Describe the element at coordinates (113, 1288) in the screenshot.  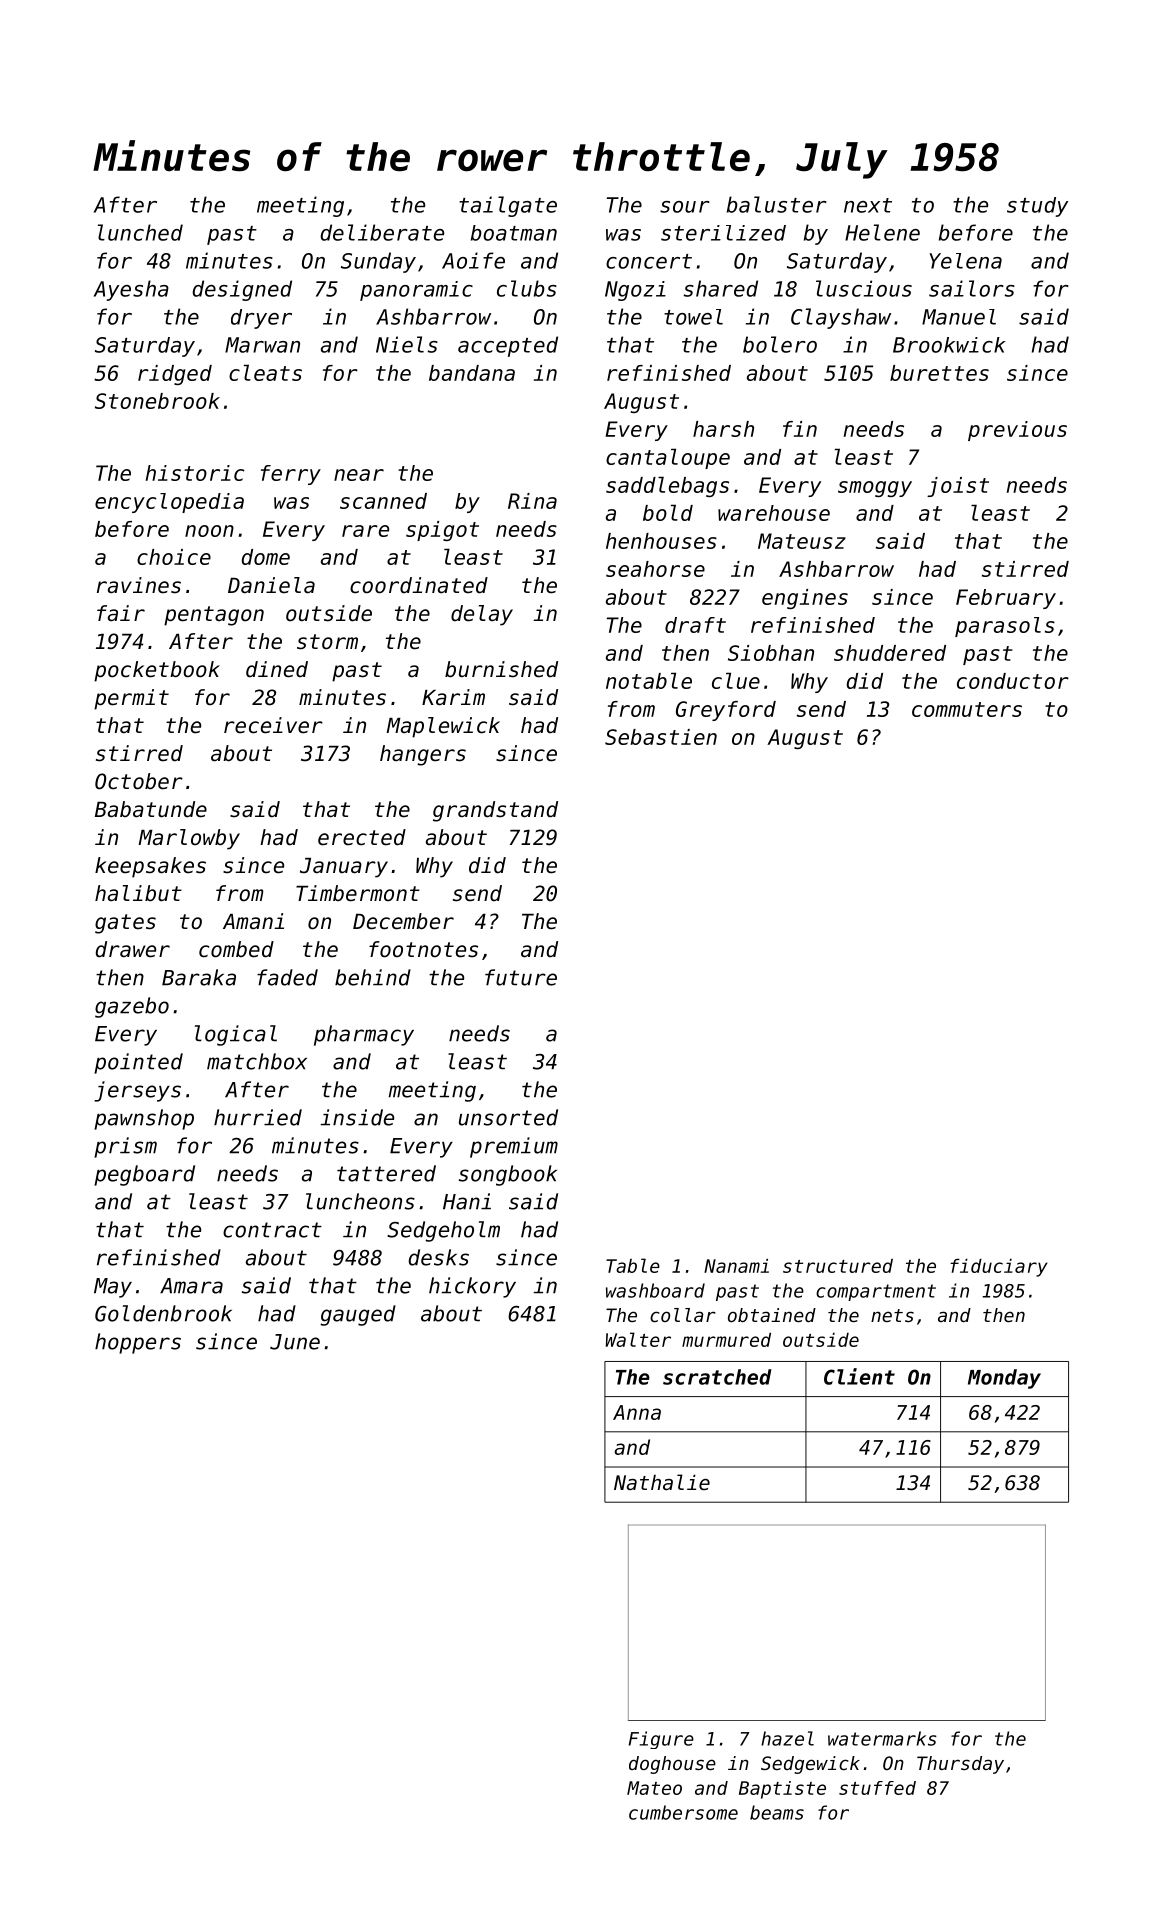
I see `May` at that location.
